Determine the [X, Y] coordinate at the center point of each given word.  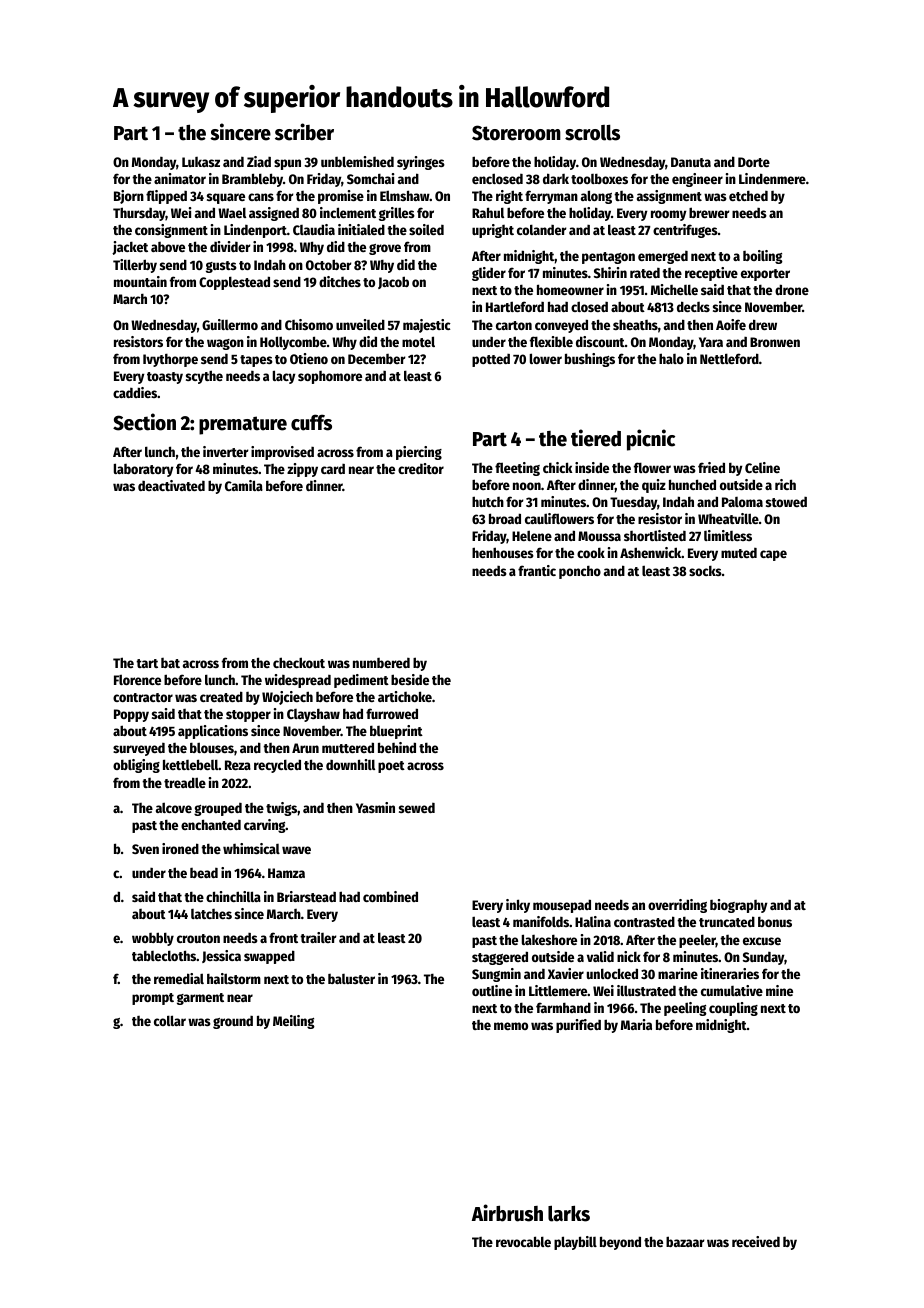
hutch [488, 501]
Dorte [754, 162]
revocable [523, 1241]
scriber [304, 132]
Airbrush [507, 1213]
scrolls [592, 133]
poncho [580, 572]
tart [147, 663]
